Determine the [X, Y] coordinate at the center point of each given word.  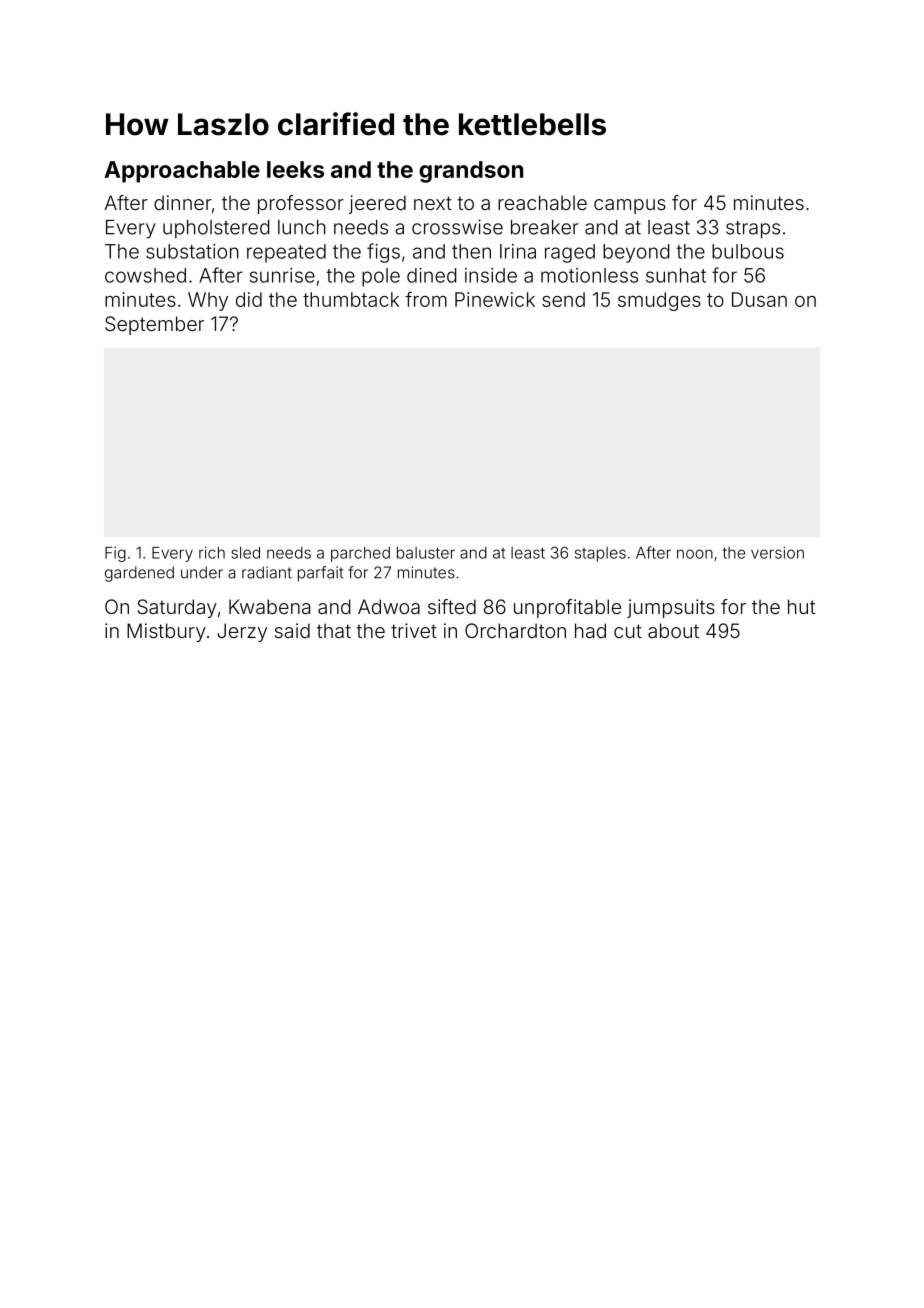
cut [628, 631]
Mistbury [166, 632]
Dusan [759, 299]
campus [630, 206]
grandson [471, 172]
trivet [414, 630]
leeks [295, 169]
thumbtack [351, 299]
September [154, 325]
